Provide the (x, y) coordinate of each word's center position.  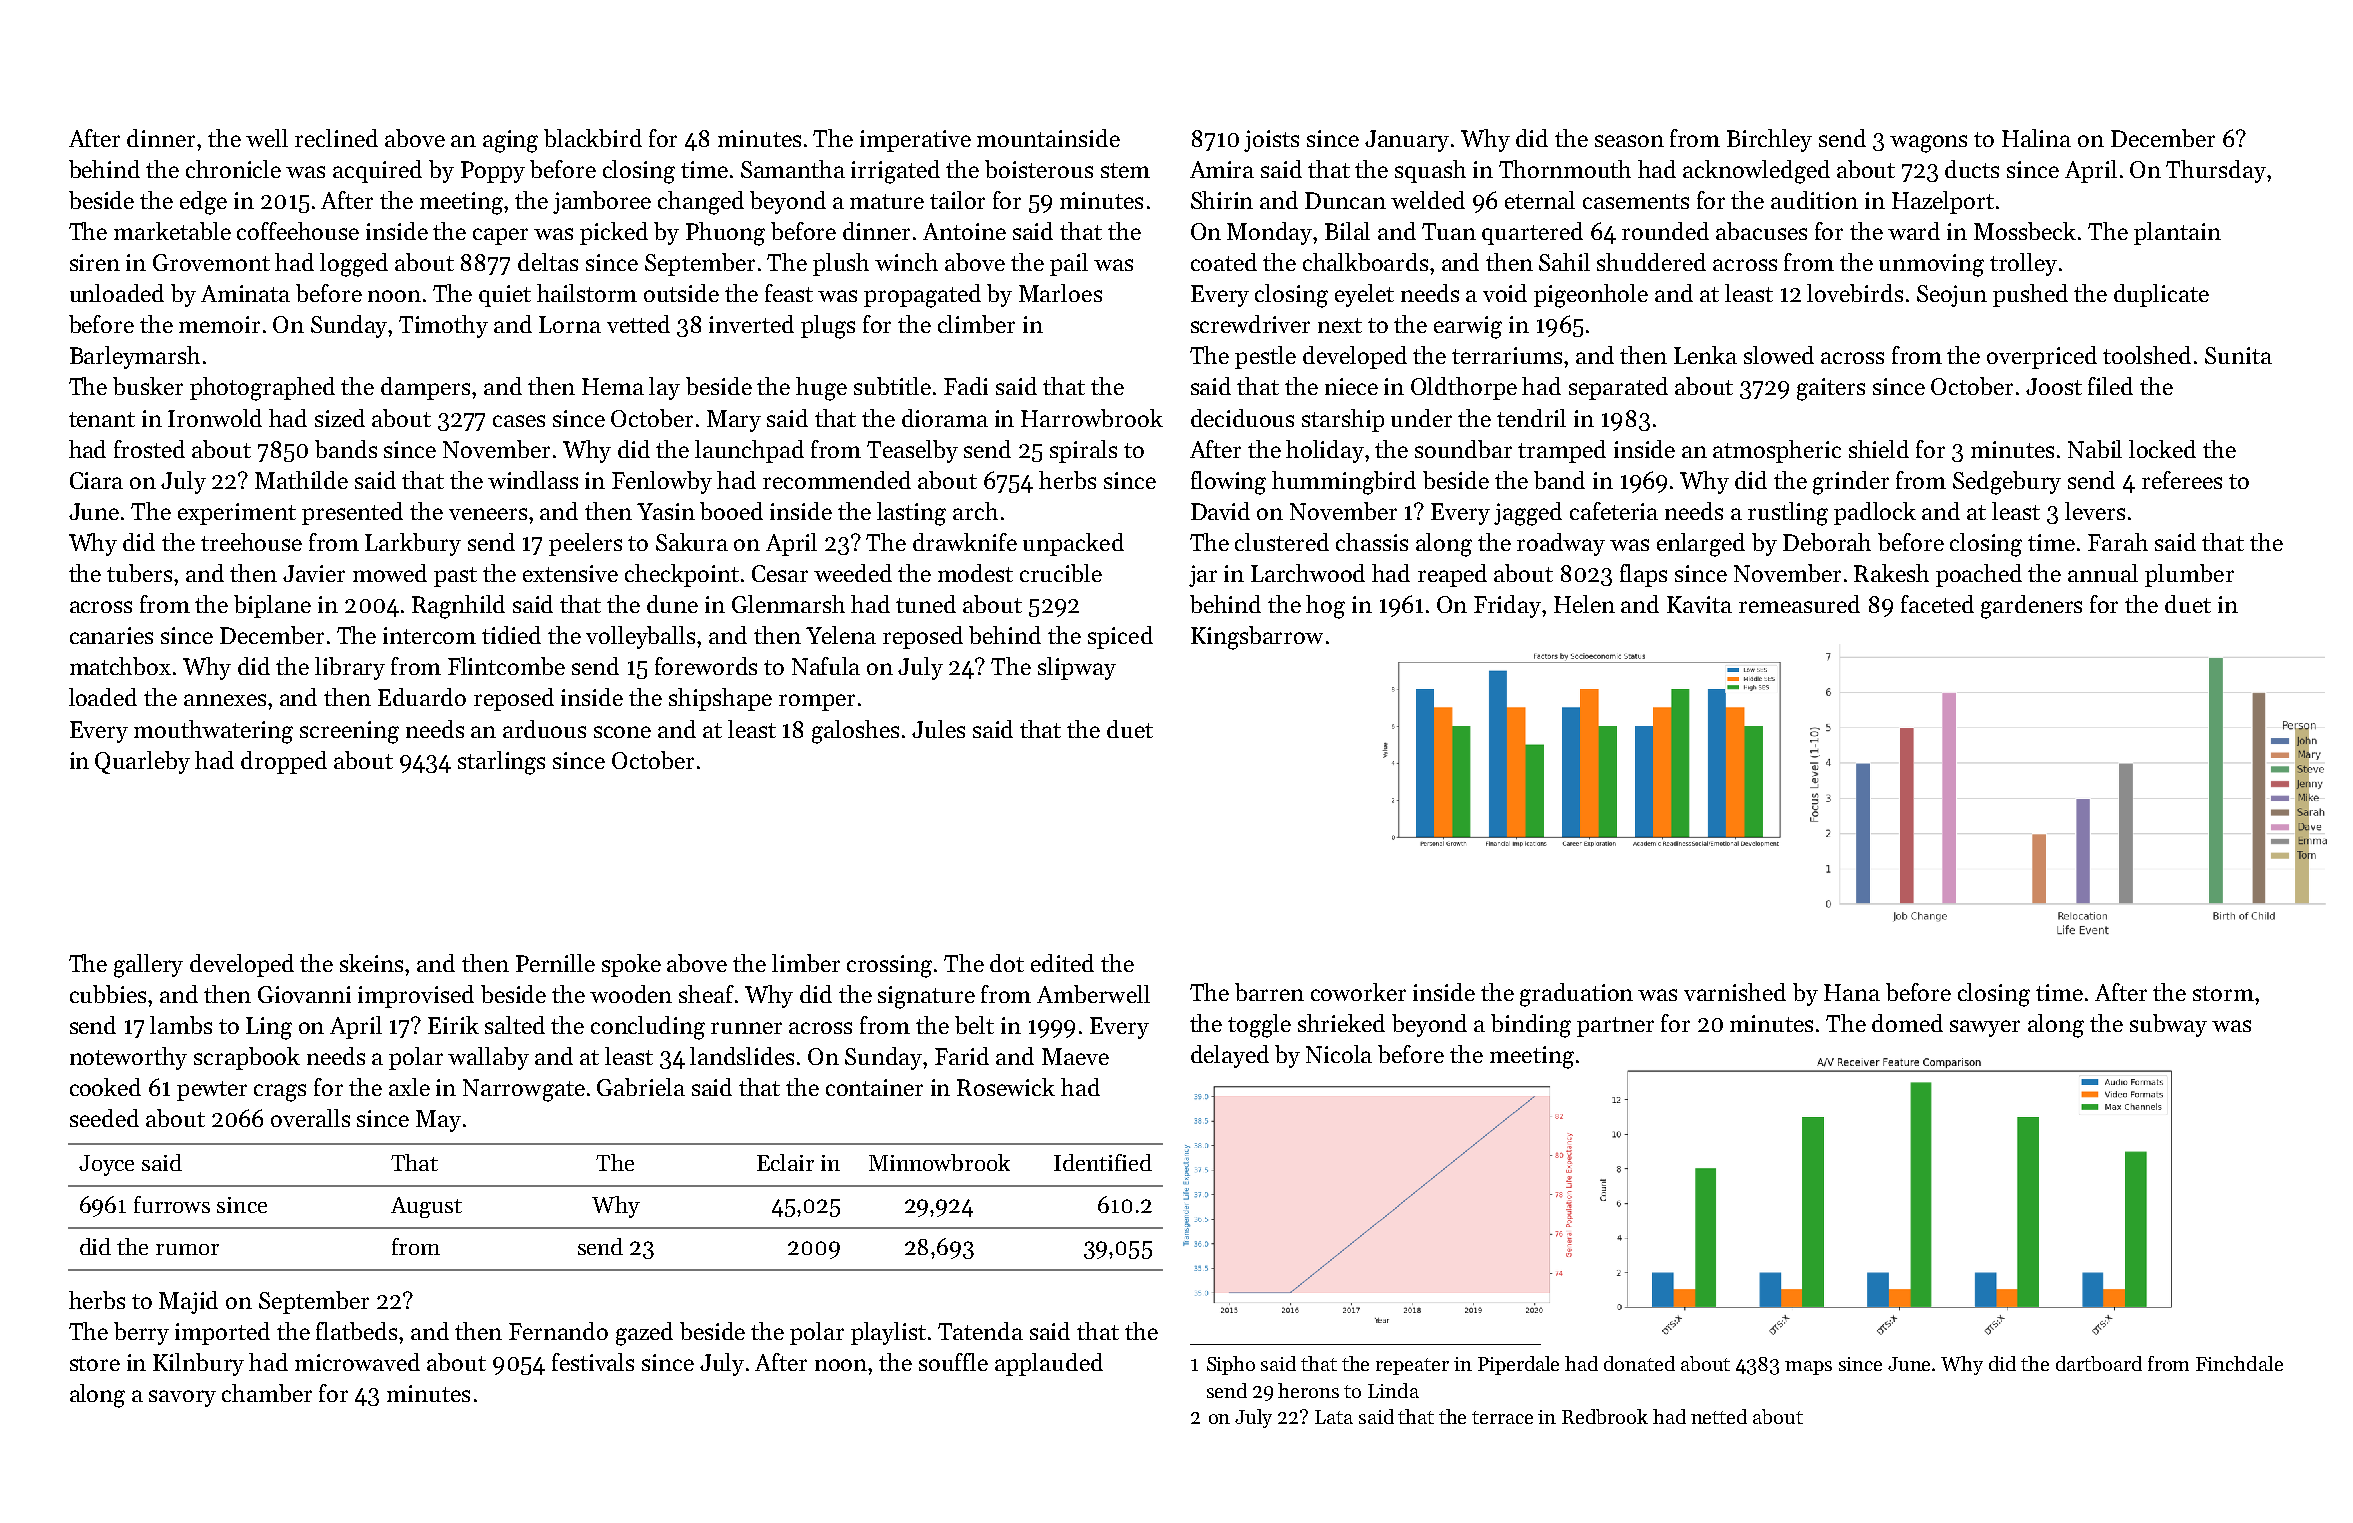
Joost (2054, 386)
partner (1615, 1027)
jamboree (602, 202)
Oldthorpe (1464, 388)
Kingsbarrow (1257, 638)
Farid (962, 1056)
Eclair (785, 1162)
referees (2182, 480)
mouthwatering (213, 732)
